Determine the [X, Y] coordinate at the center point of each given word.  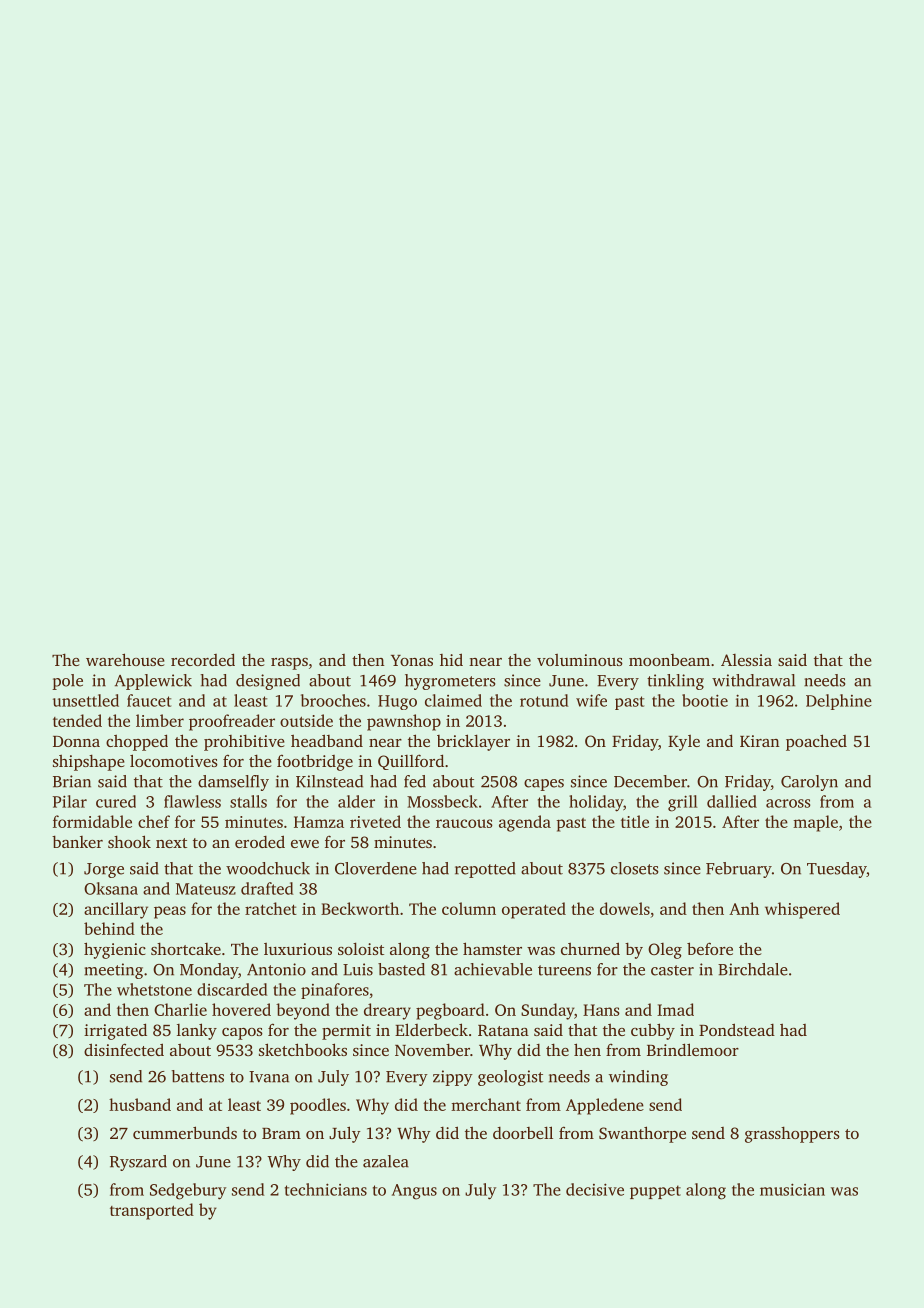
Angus [414, 1192]
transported [152, 1211]
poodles [318, 1106]
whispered [802, 910]
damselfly [233, 783]
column [469, 908]
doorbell [523, 1132]
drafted [267, 888]
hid [451, 659]
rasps [289, 664]
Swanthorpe [642, 1134]
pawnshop [404, 722]
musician [792, 1189]
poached [816, 742]
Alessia [746, 660]
